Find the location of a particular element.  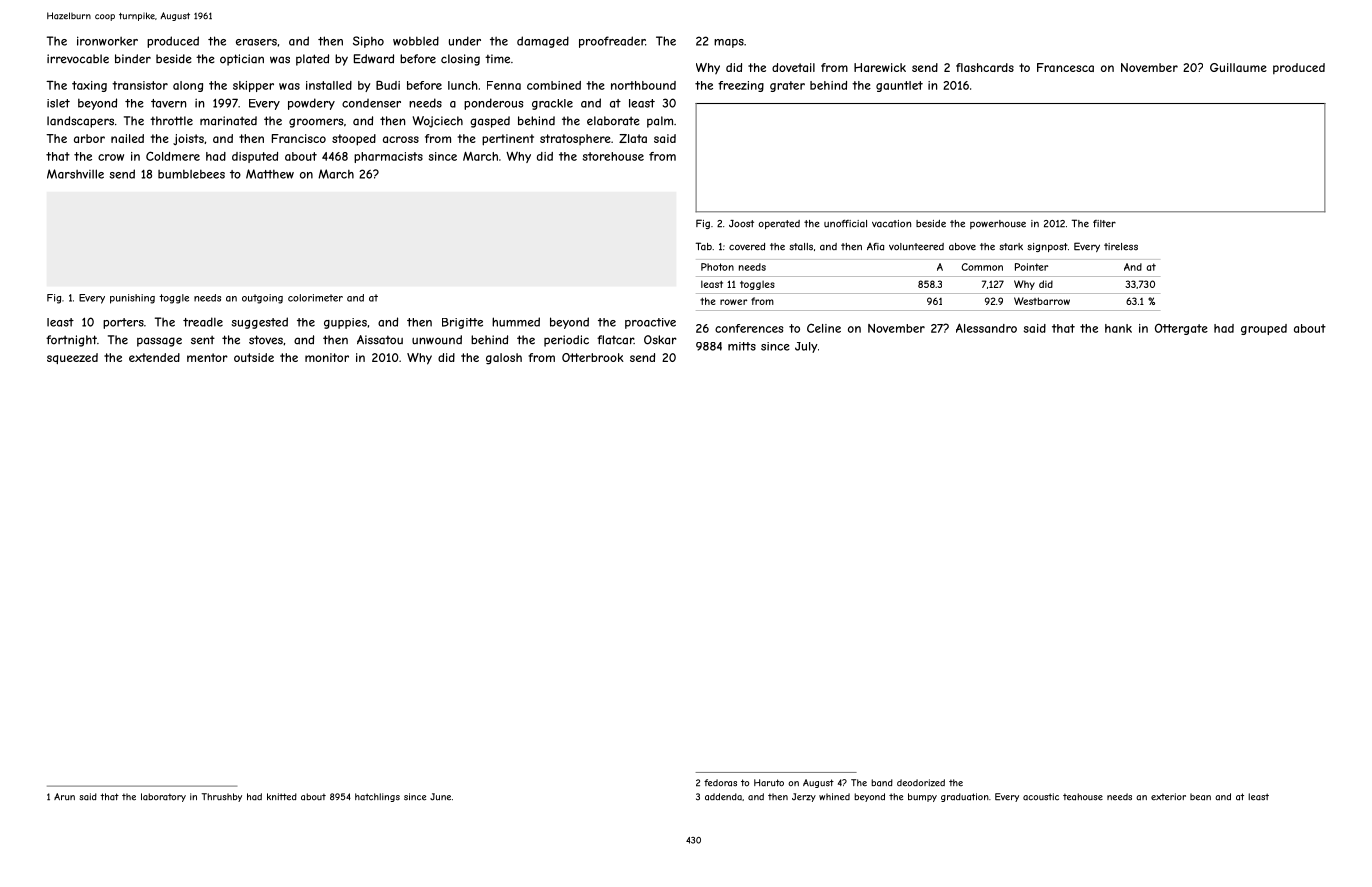

Francesca is located at coordinates (1065, 67).
